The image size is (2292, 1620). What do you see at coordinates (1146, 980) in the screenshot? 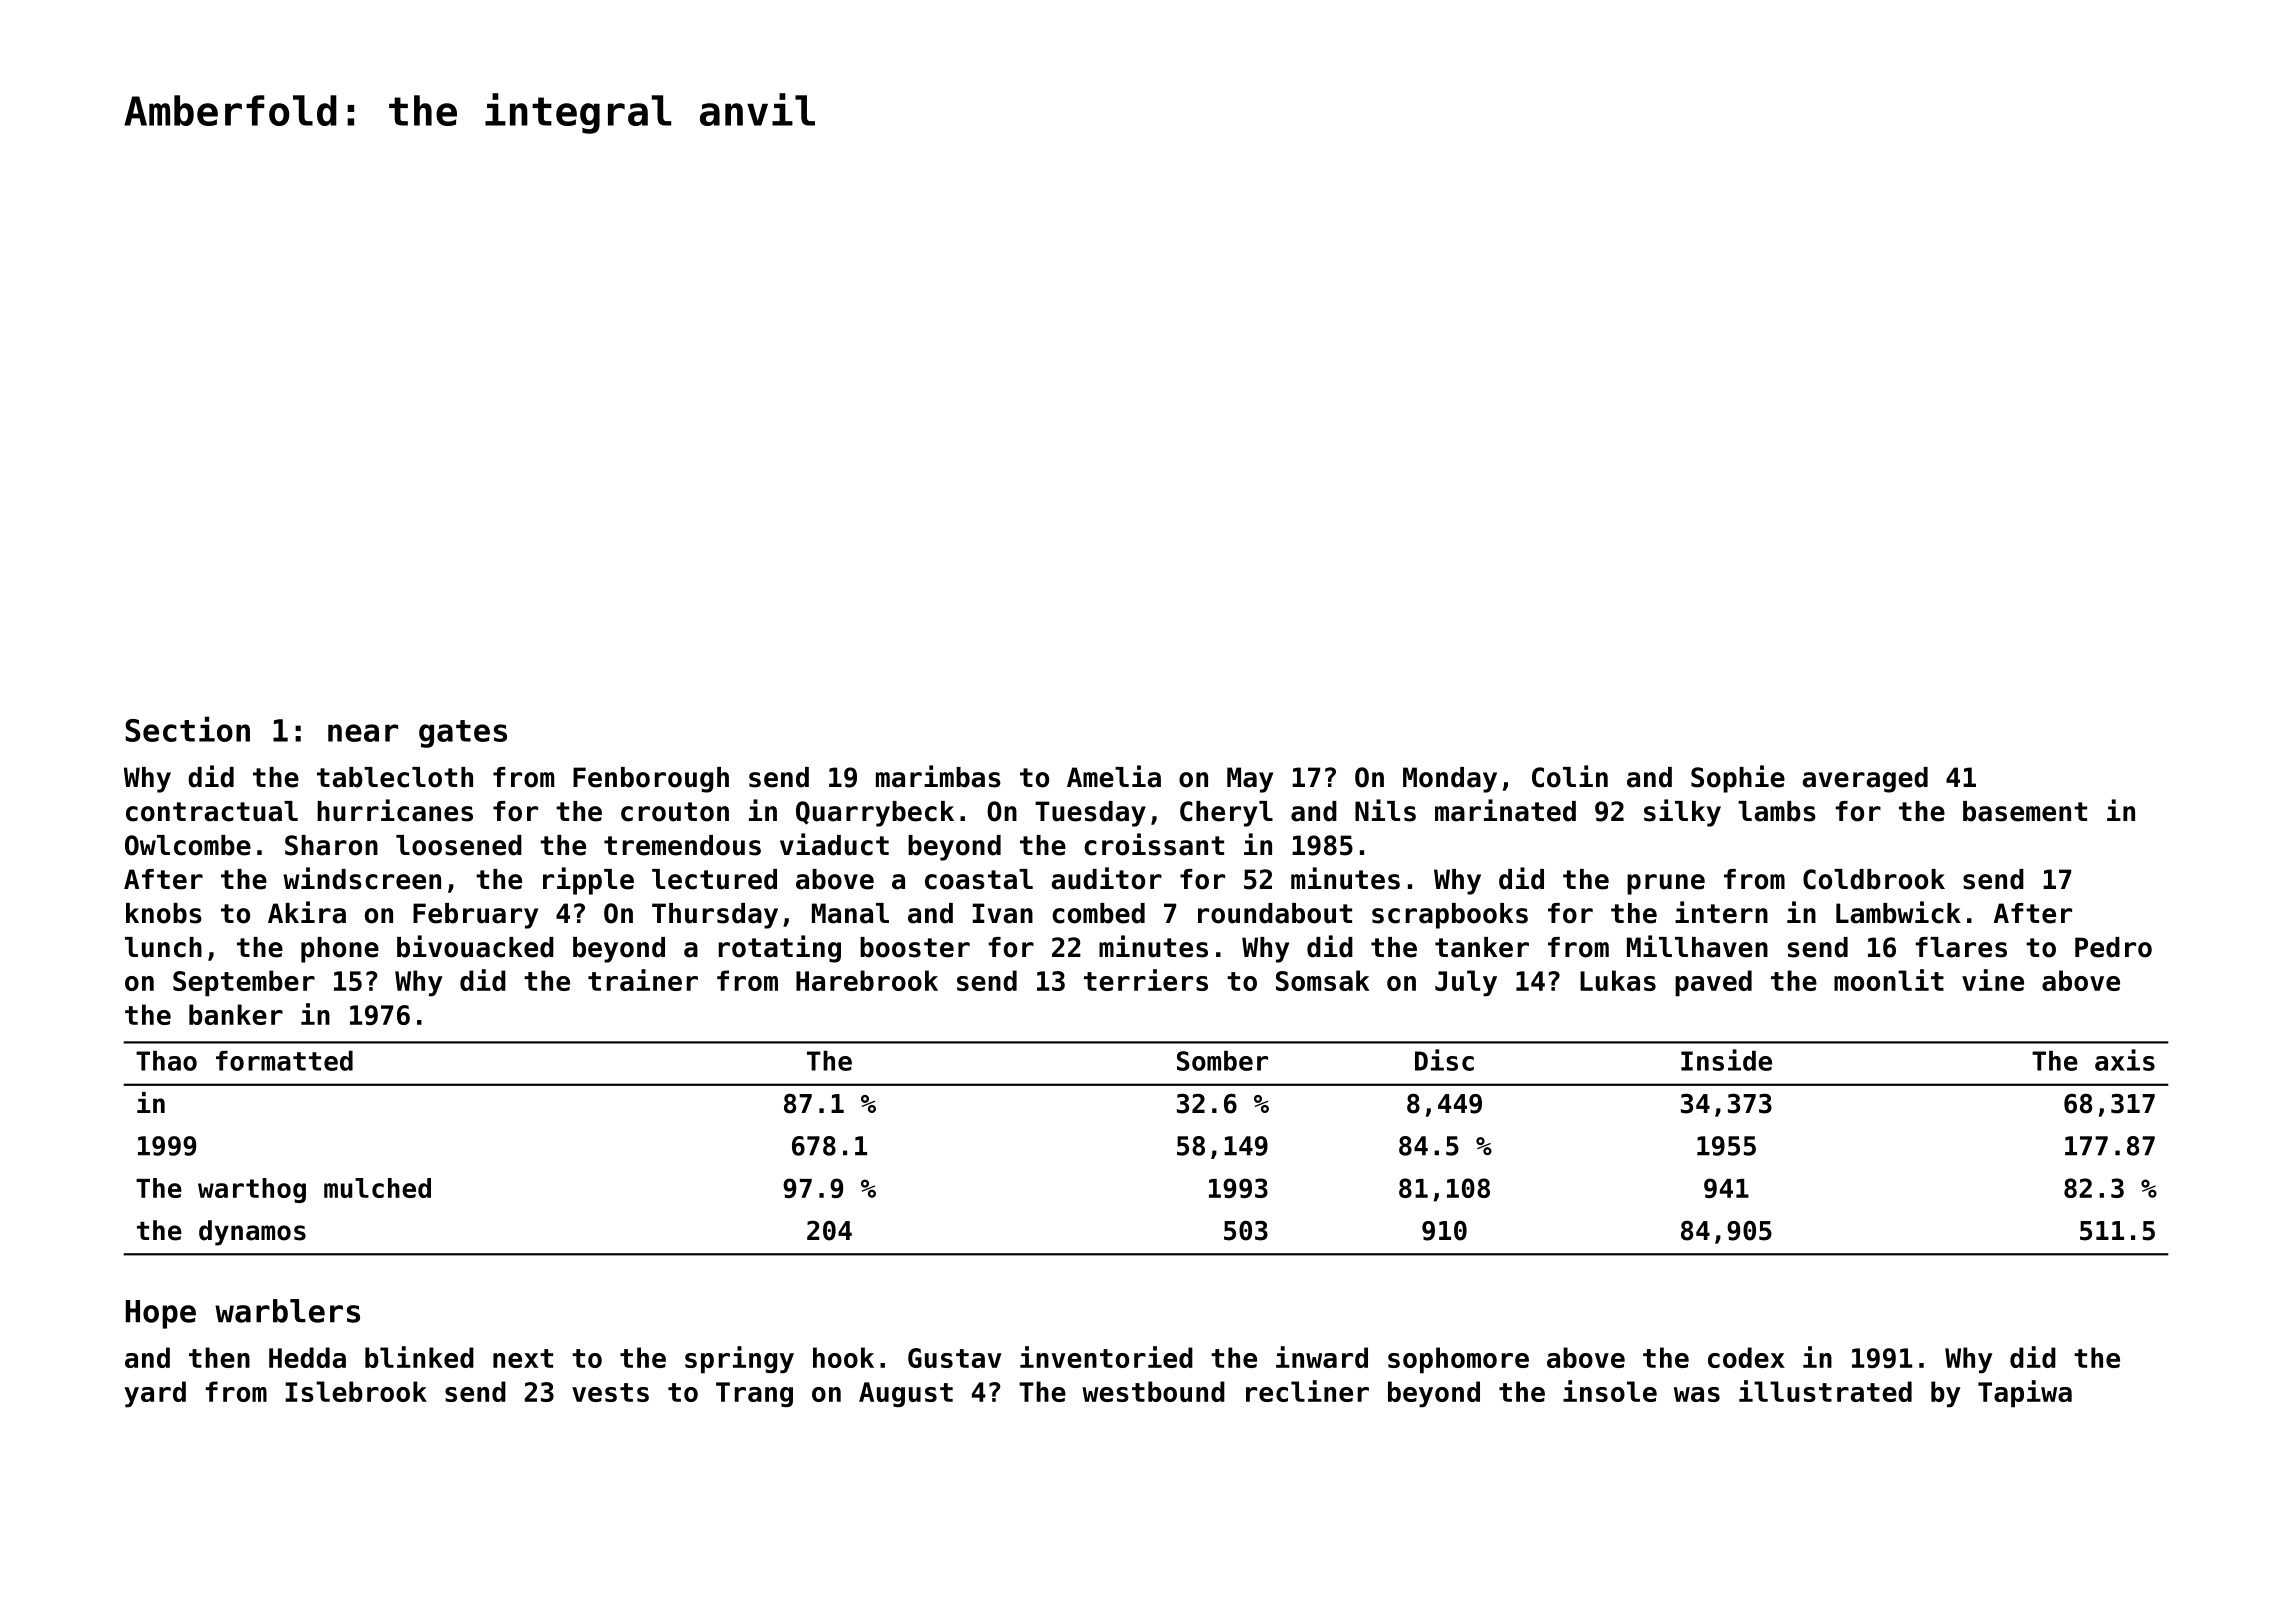
I see `terriers` at bounding box center [1146, 980].
